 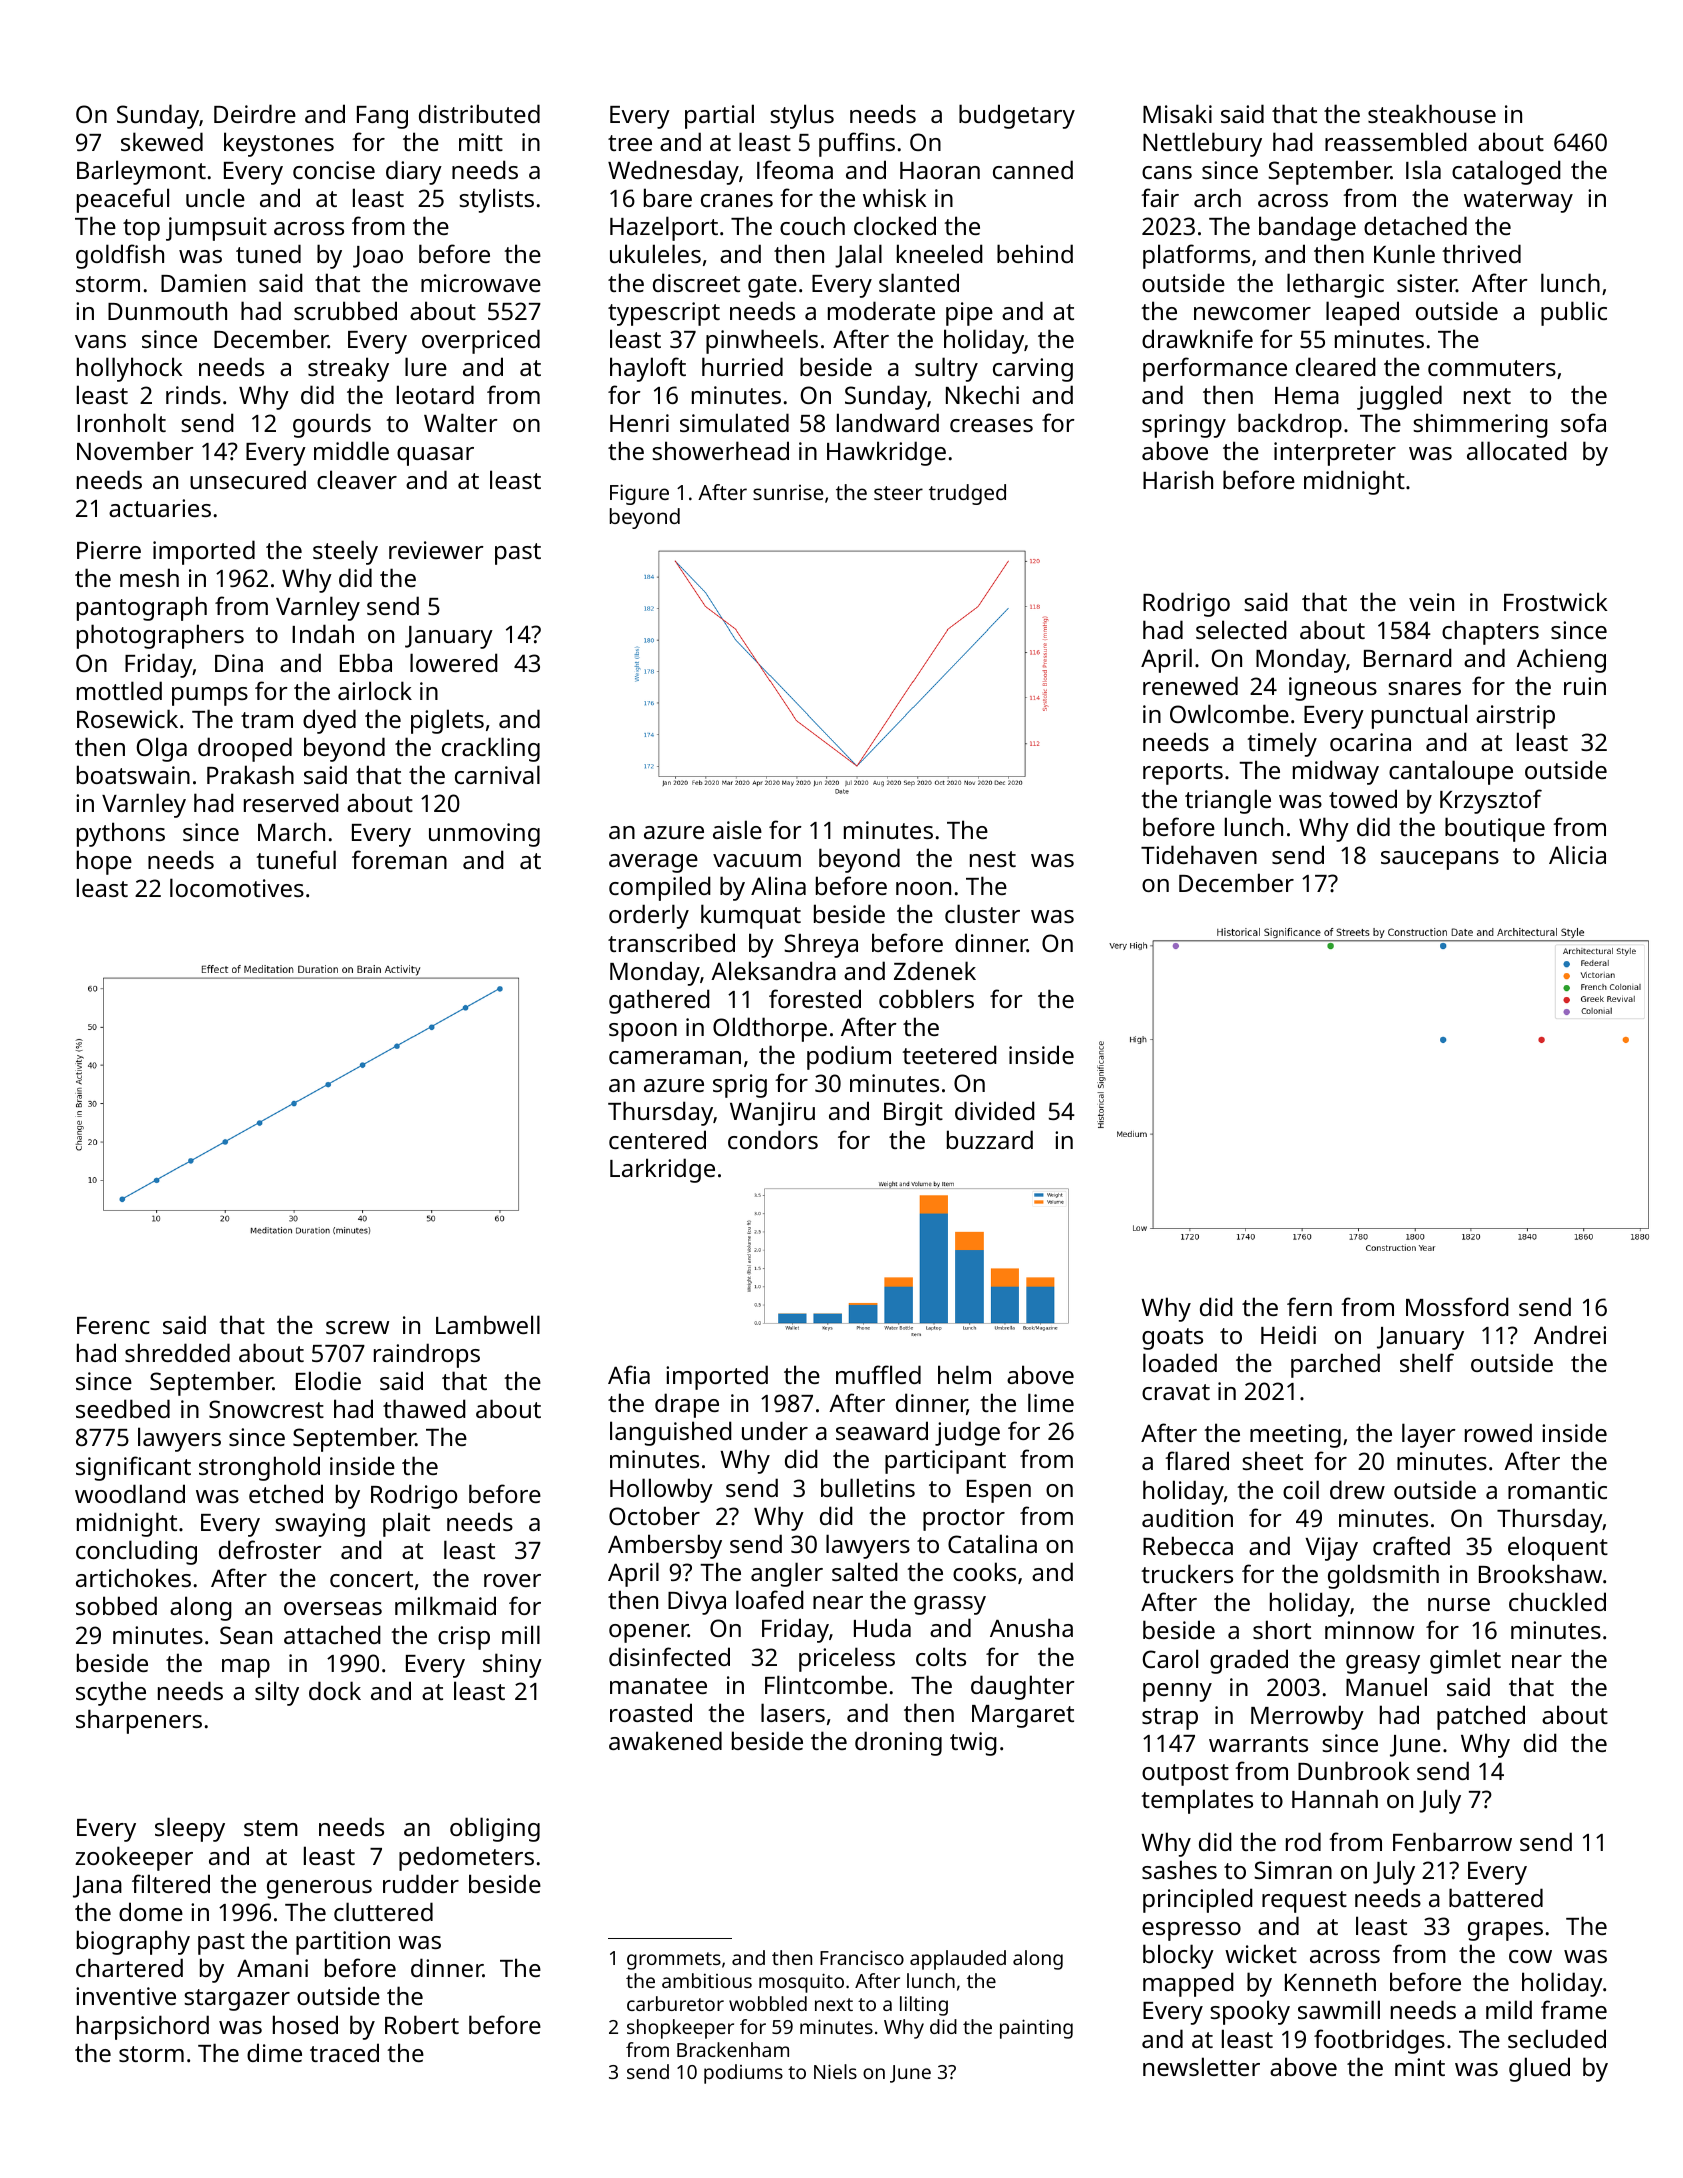 What do you see at coordinates (190, 1829) in the document?
I see `sleepy` at bounding box center [190, 1829].
